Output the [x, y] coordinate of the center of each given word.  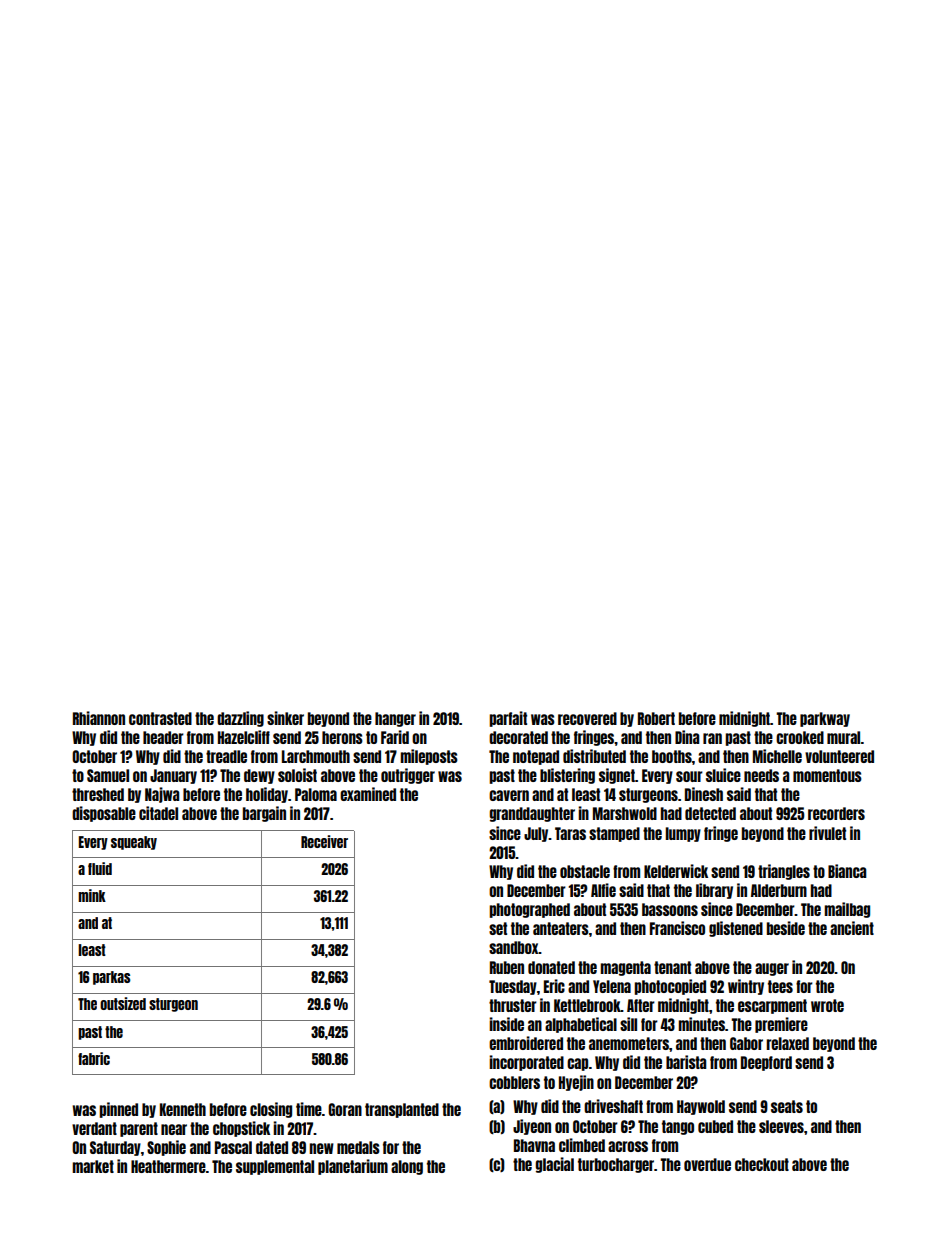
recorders [836, 813]
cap [577, 1064]
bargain [264, 814]
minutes [701, 1024]
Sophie [166, 1148]
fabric [94, 1058]
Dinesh [704, 794]
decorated [518, 737]
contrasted [160, 718]
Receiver [324, 841]
